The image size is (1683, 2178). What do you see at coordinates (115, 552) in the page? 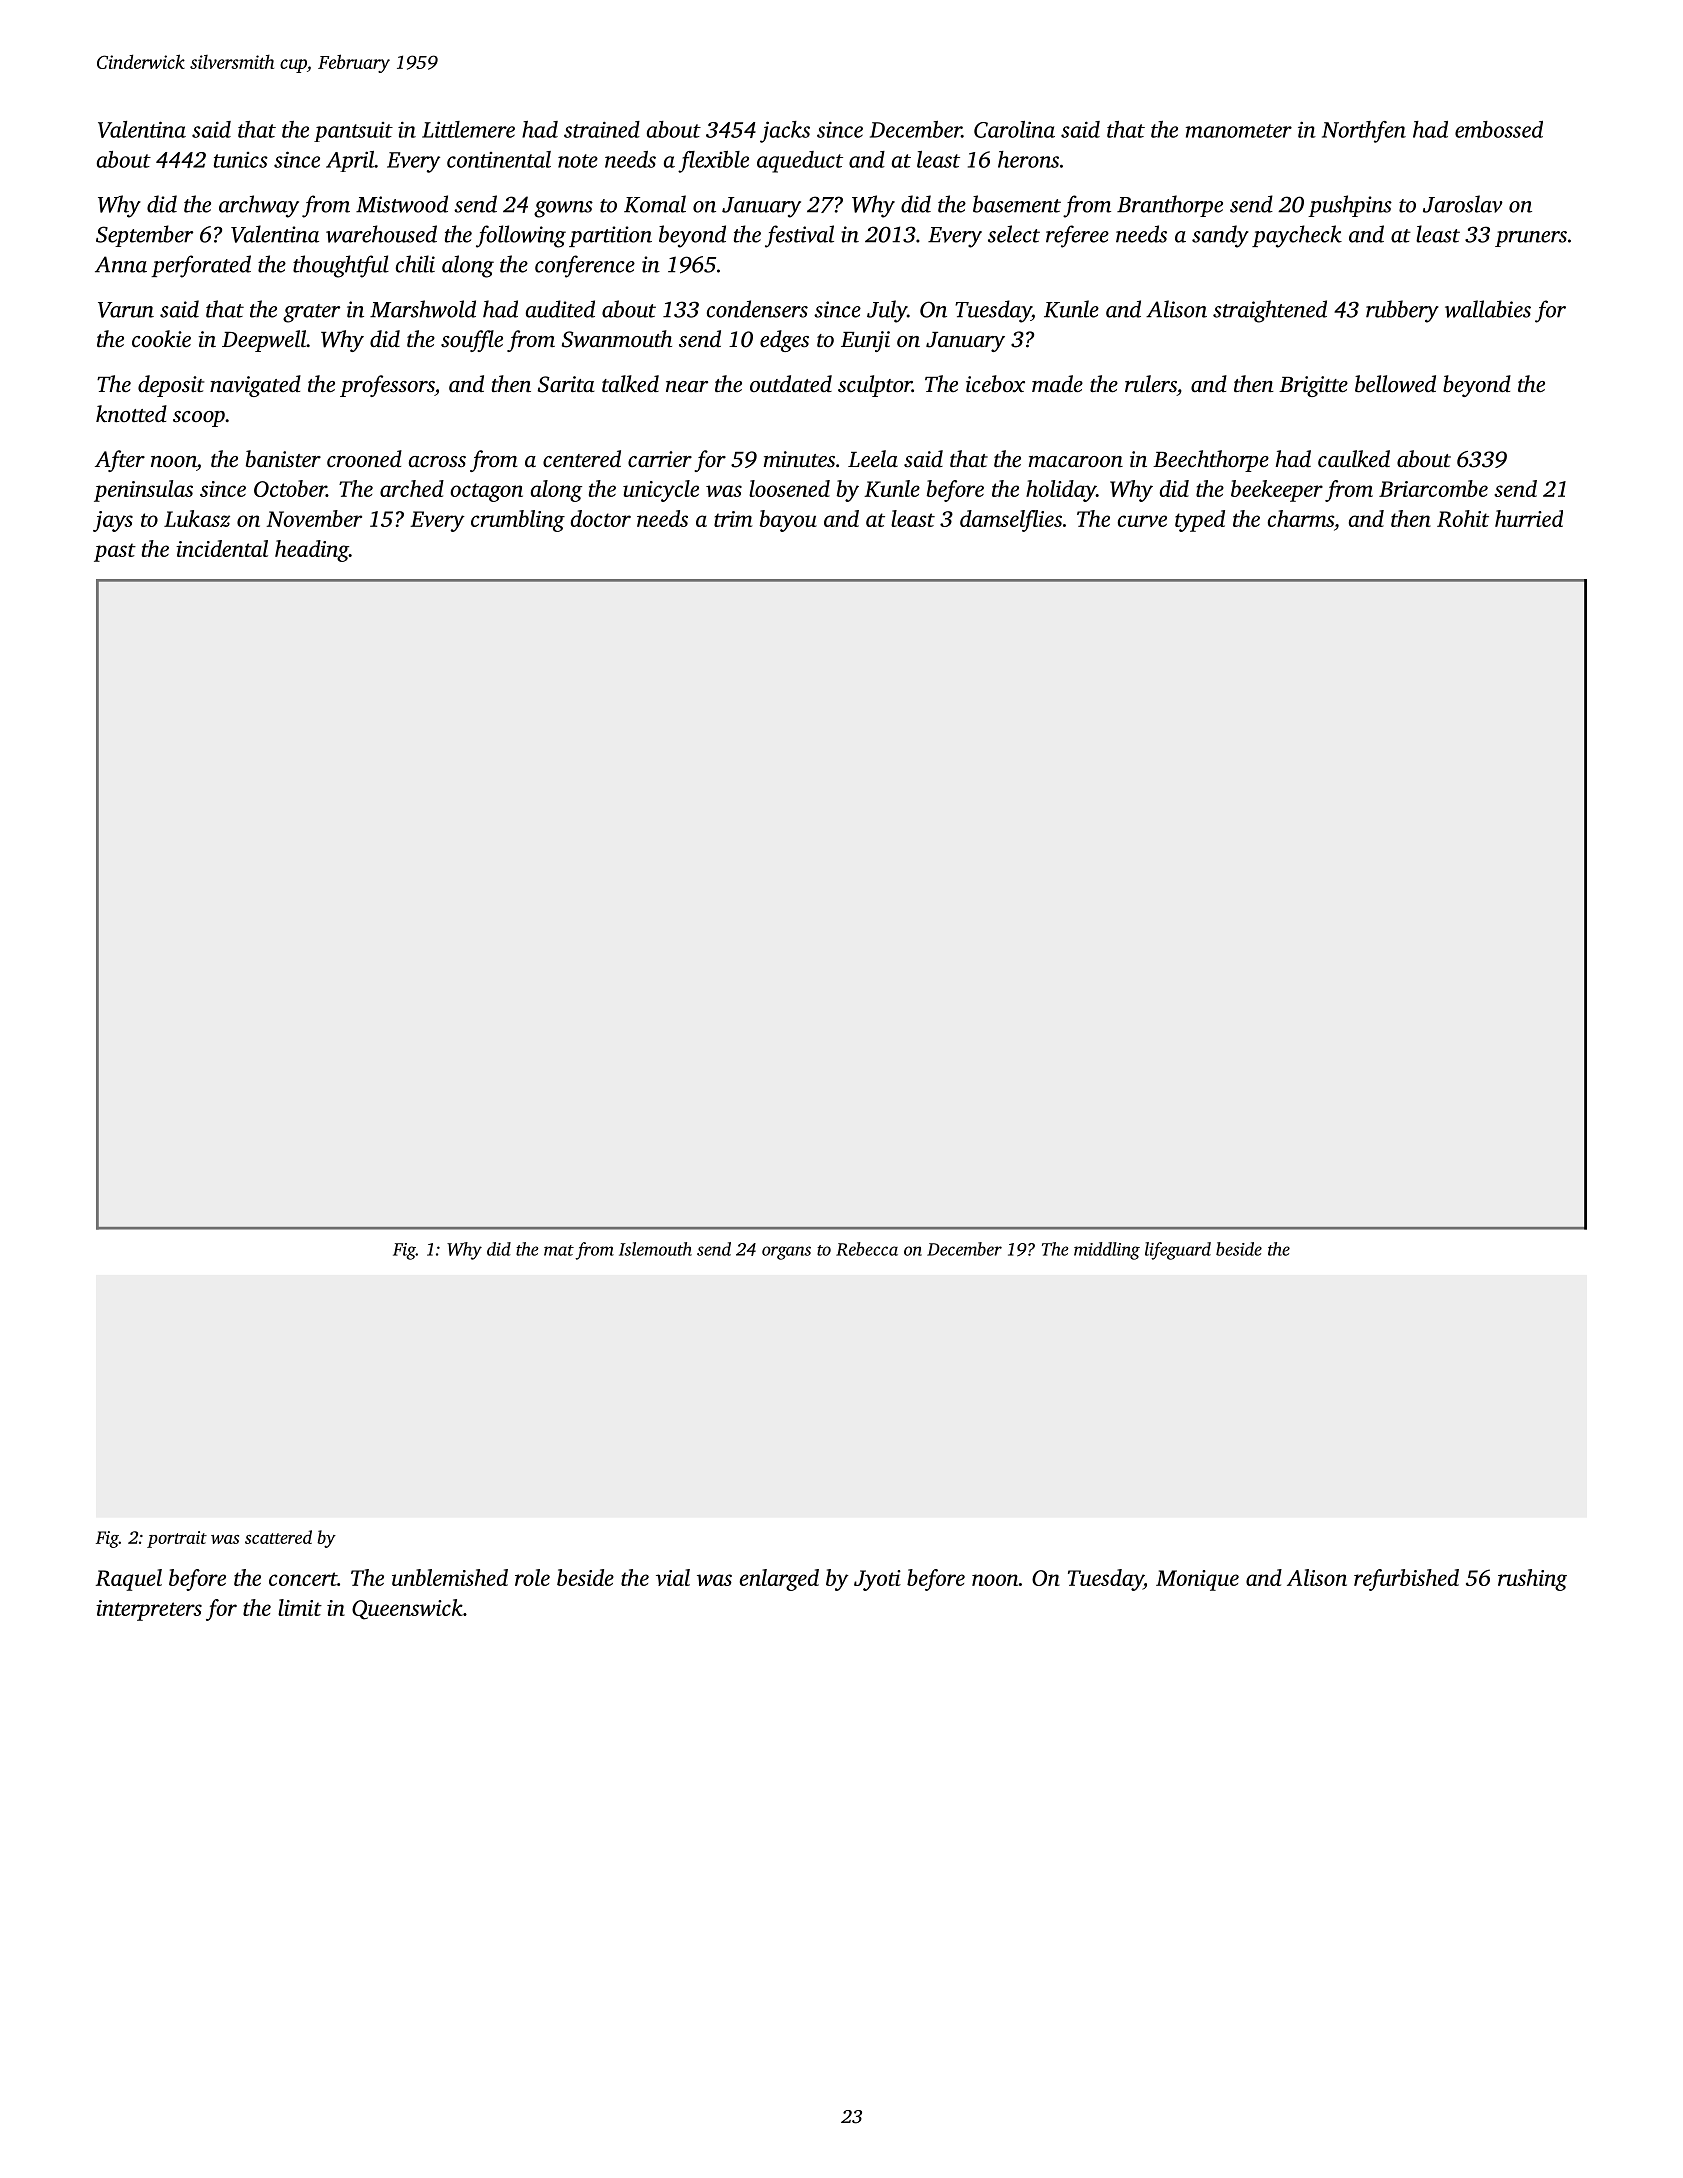
I see `past` at bounding box center [115, 552].
